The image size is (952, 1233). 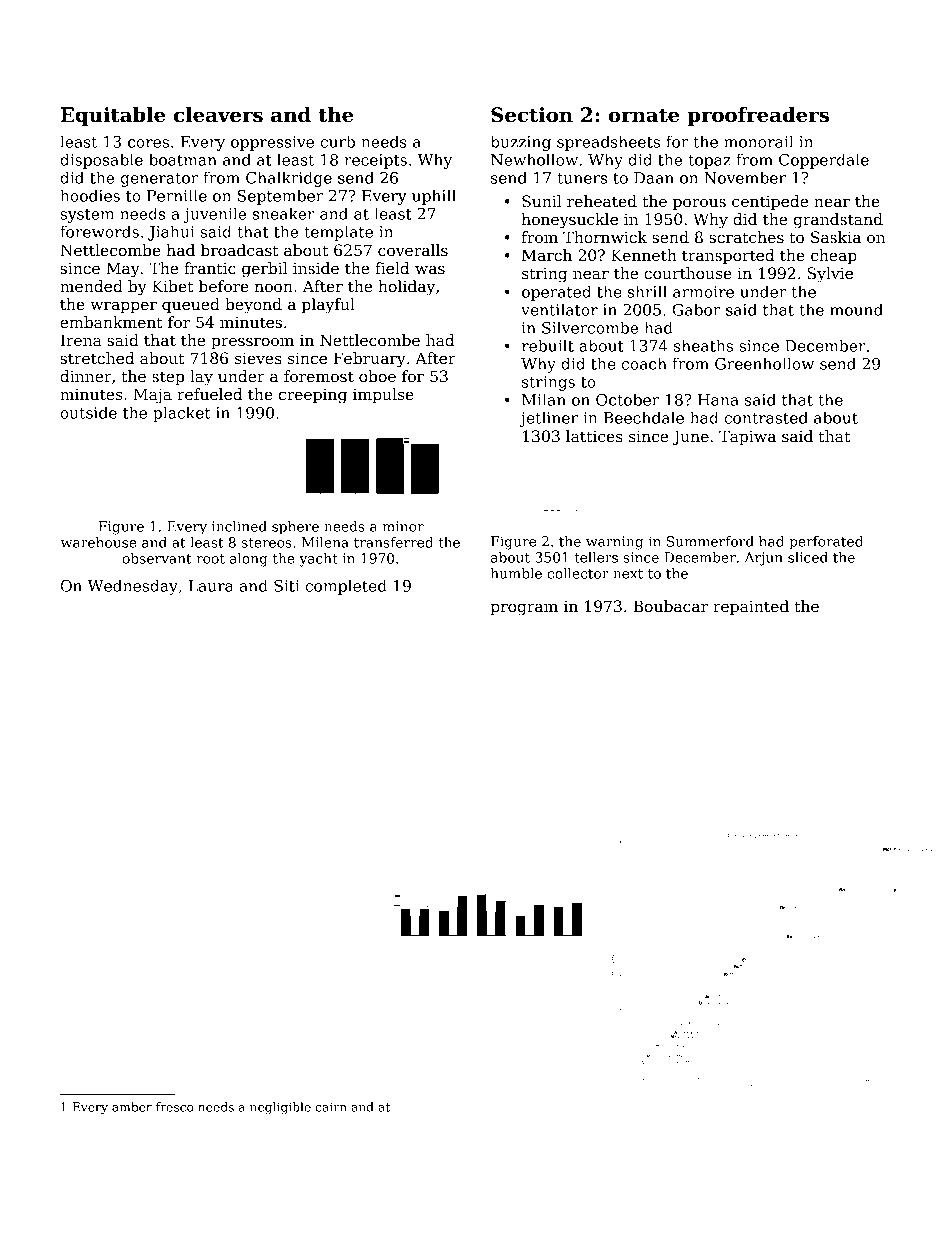 I want to click on proofreaders, so click(x=758, y=116).
